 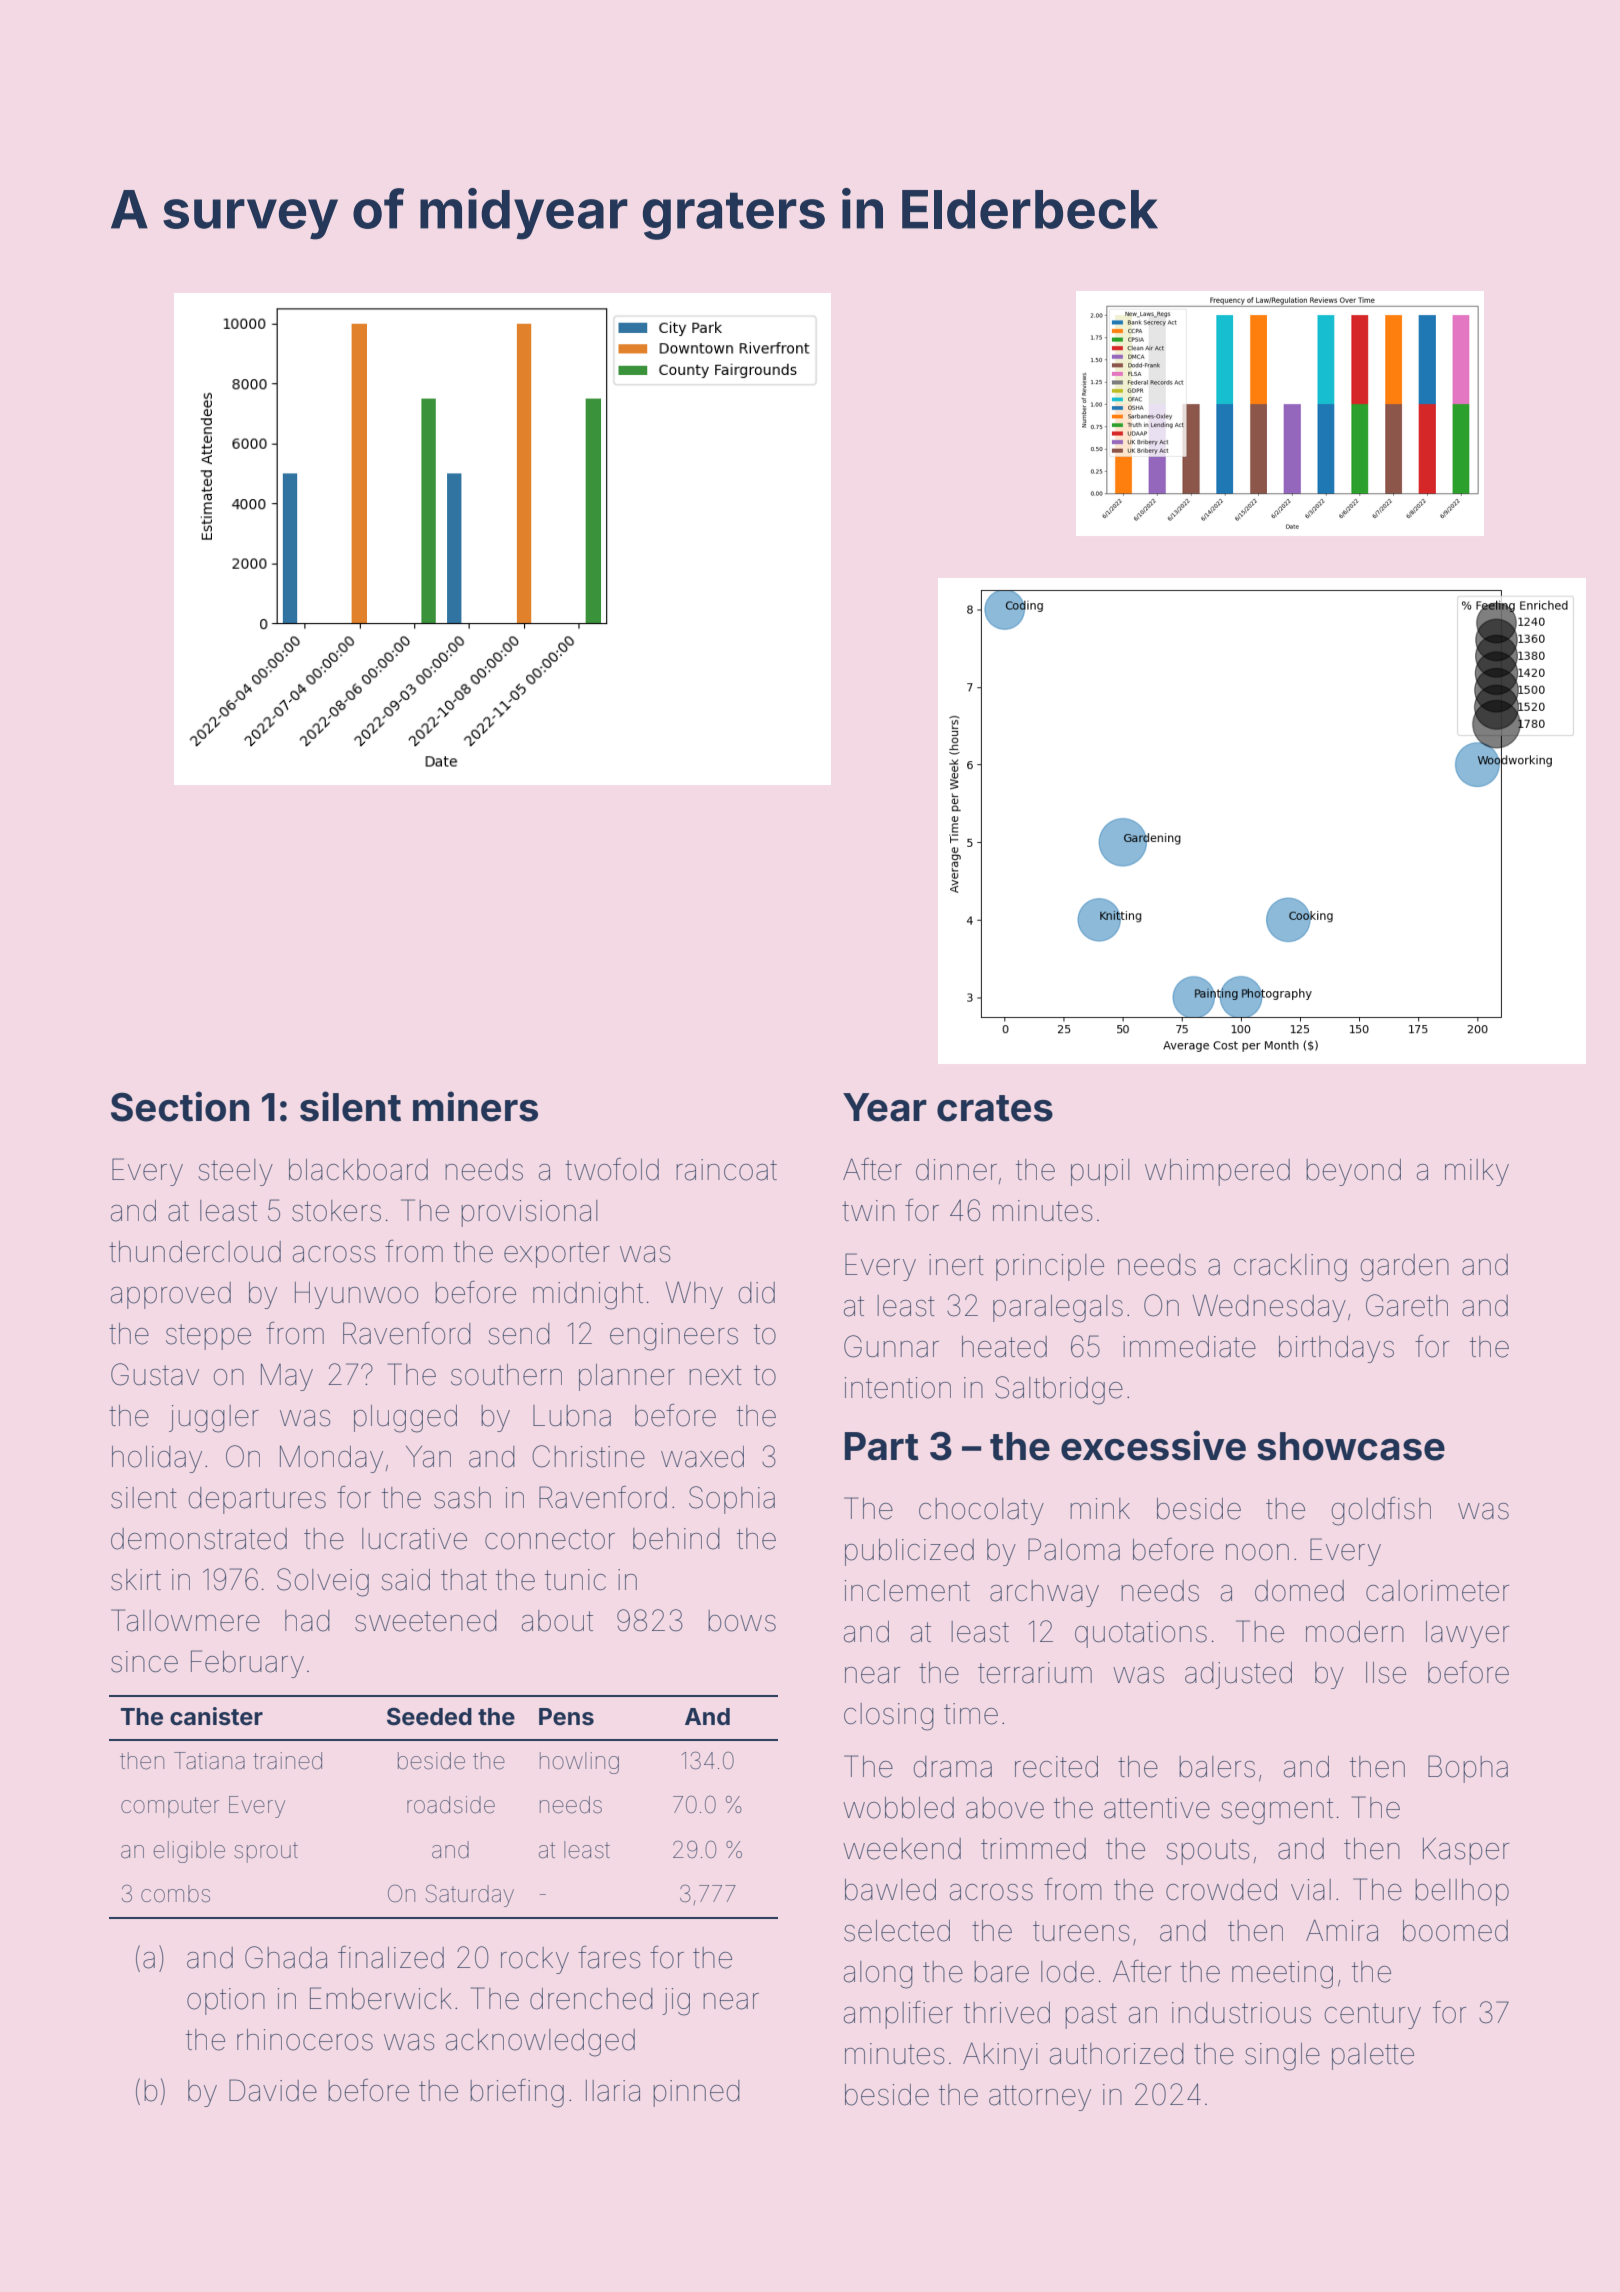 I want to click on raincoat, so click(x=726, y=1170).
